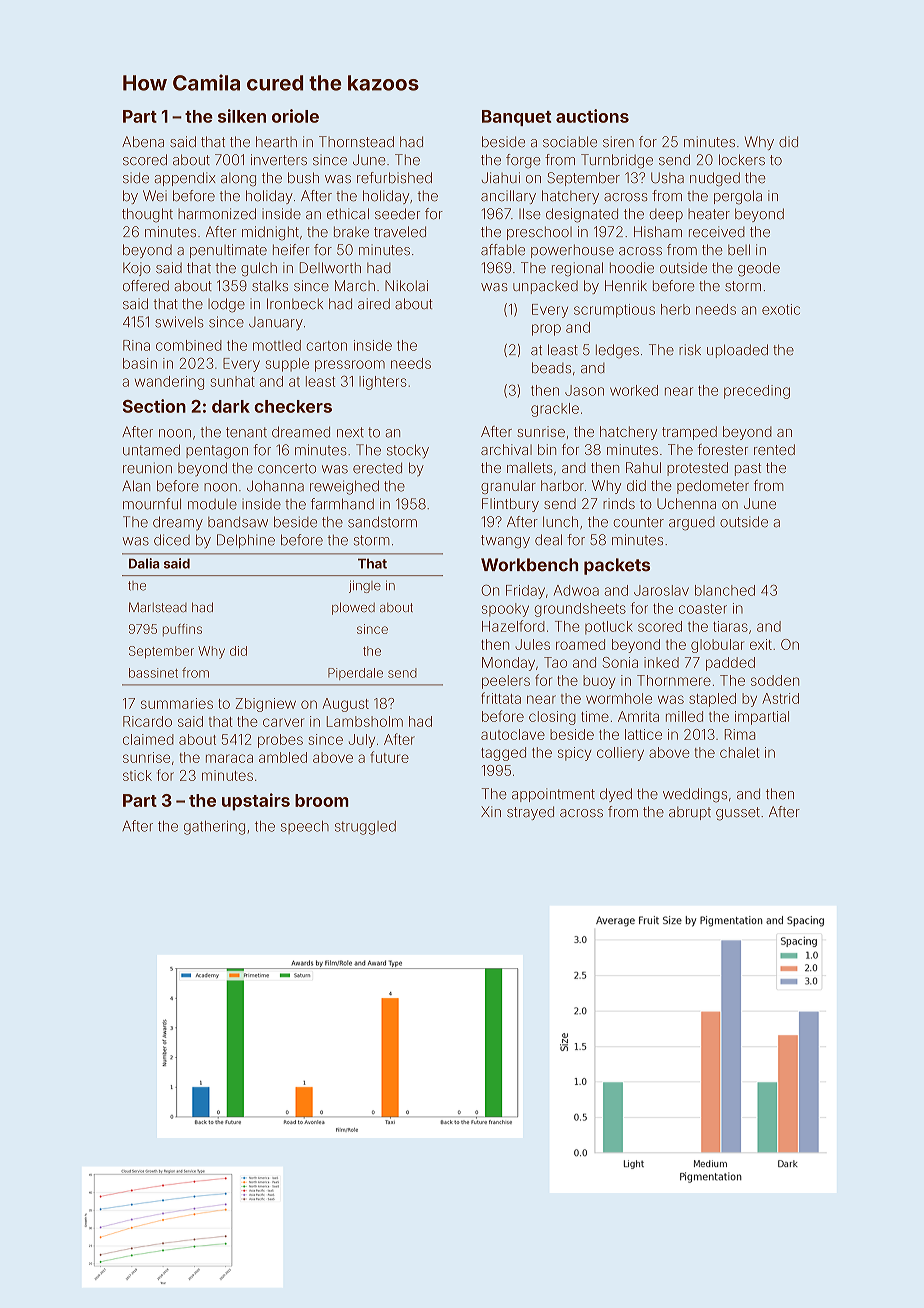 The height and width of the page is (1308, 924). What do you see at coordinates (742, 160) in the page?
I see `lockers` at bounding box center [742, 160].
